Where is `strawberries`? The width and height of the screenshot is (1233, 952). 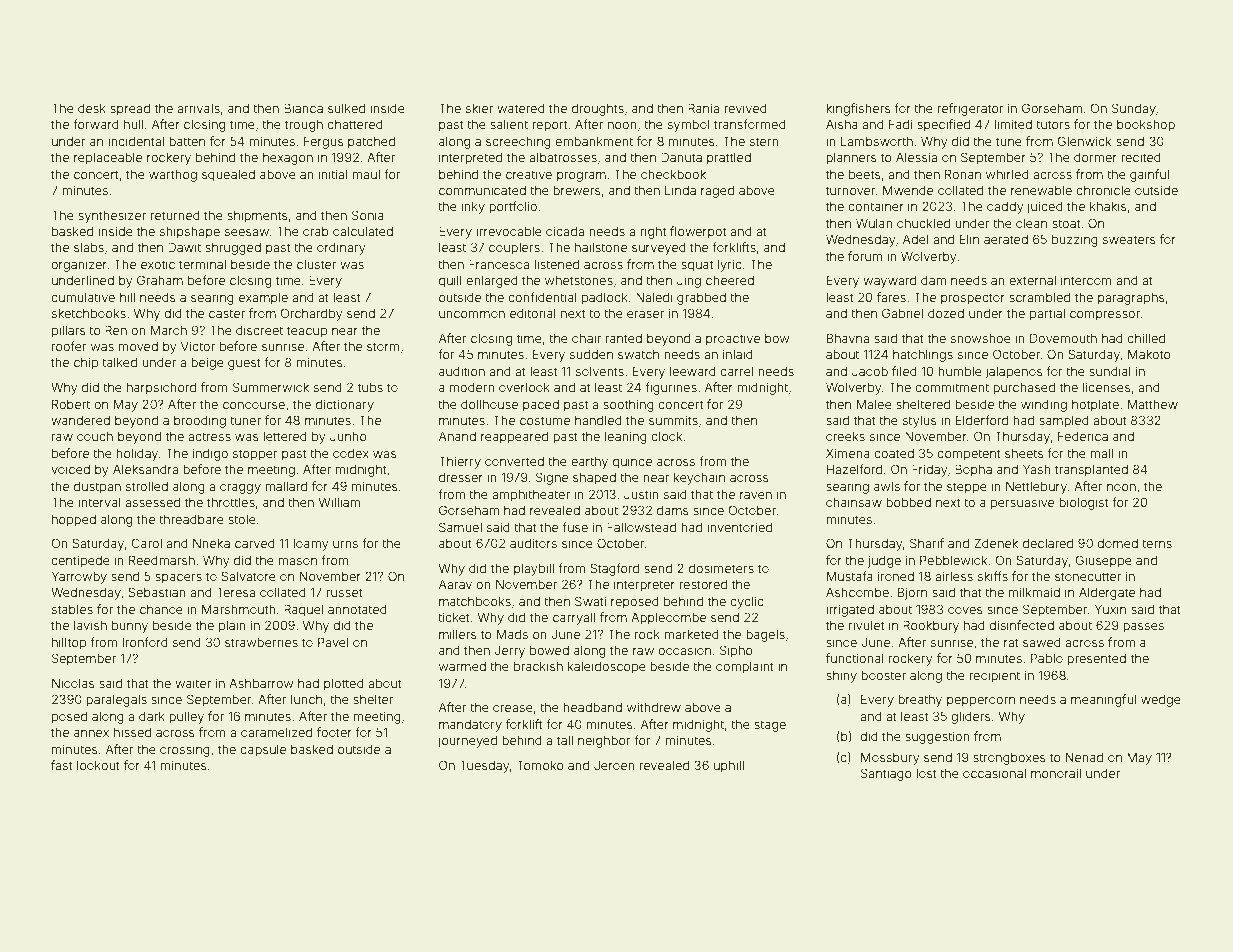
strawberries is located at coordinates (261, 642).
